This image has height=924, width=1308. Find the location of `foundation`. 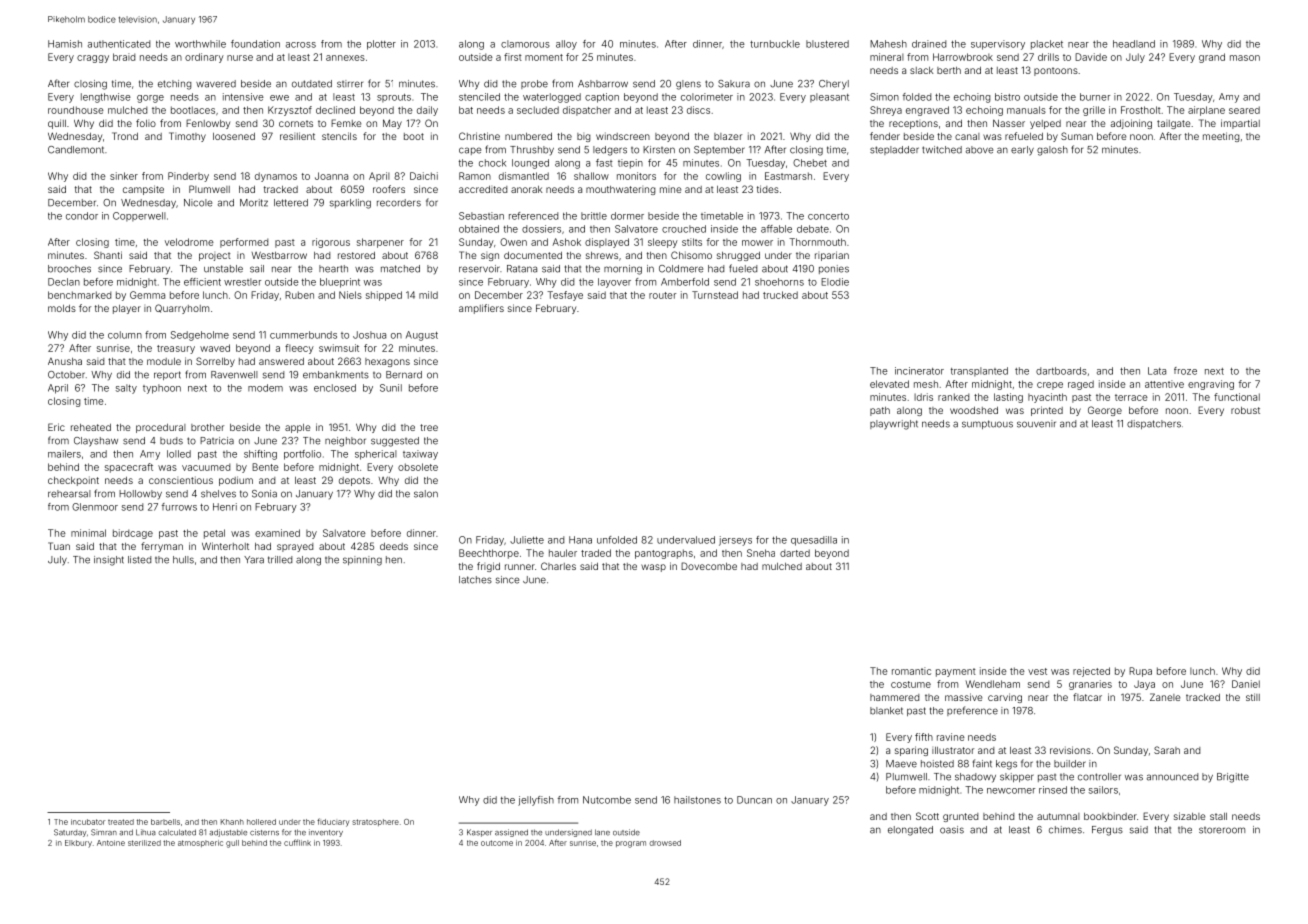

foundation is located at coordinates (255, 44).
